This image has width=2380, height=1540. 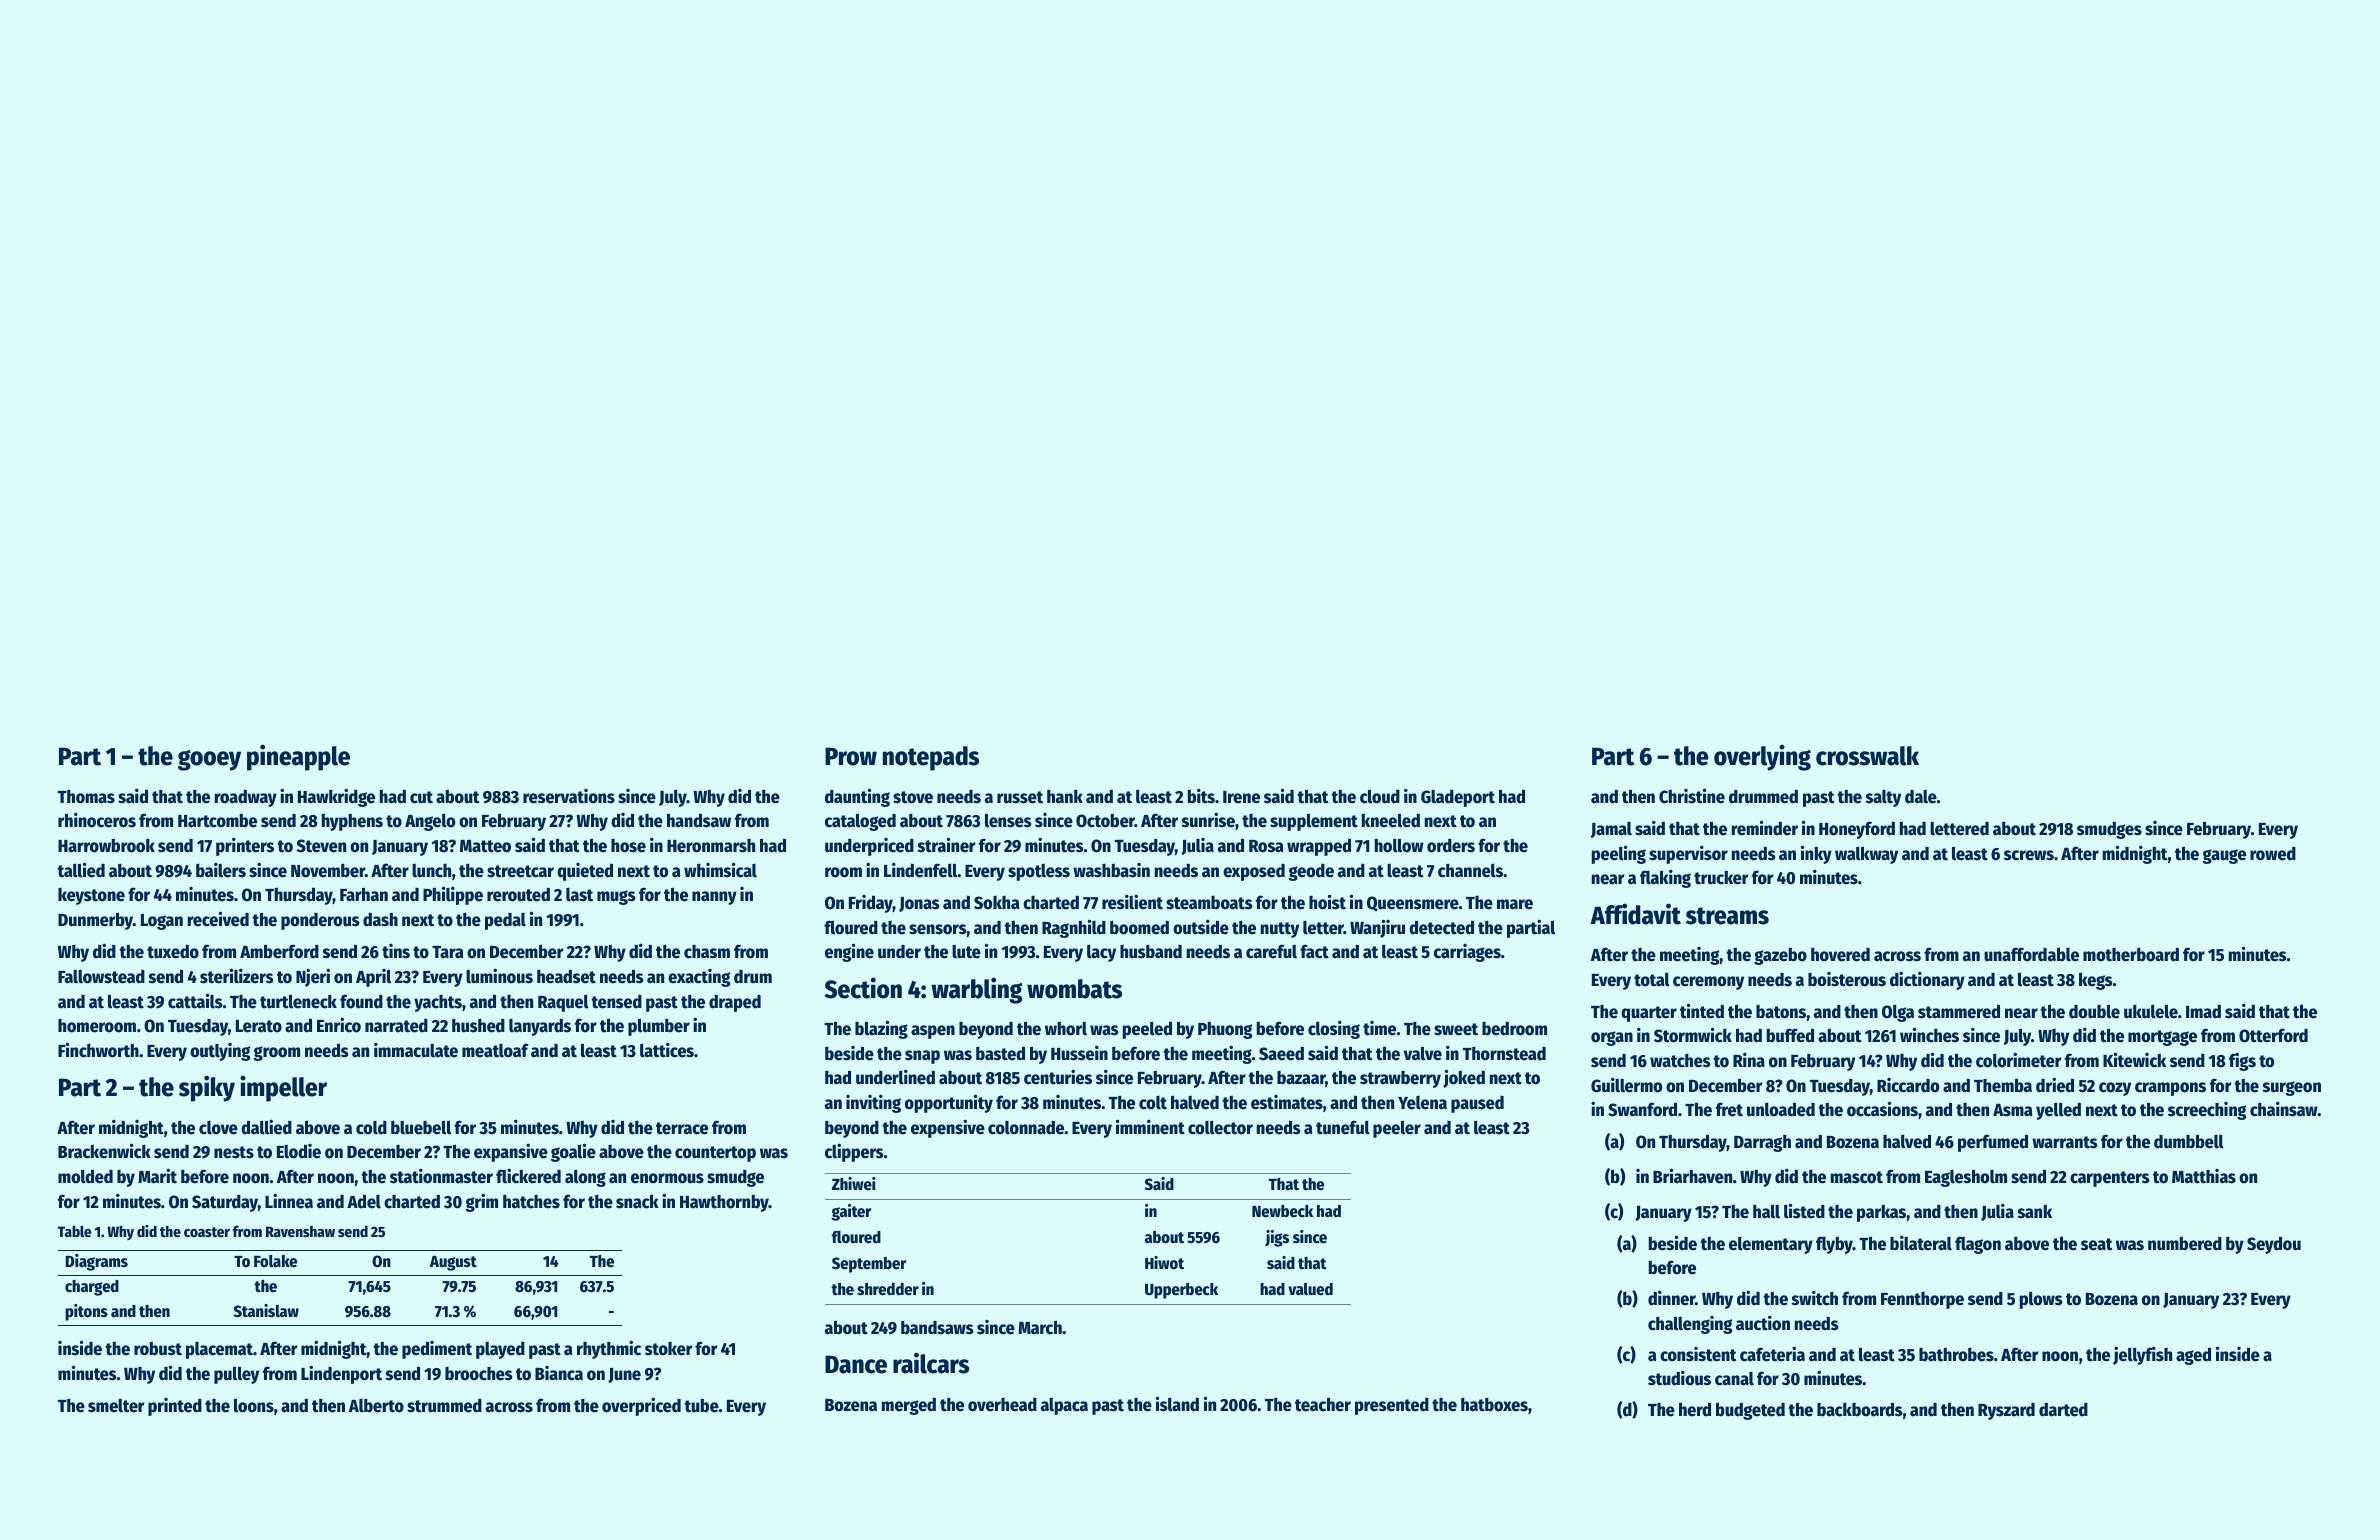 I want to click on Adel, so click(x=364, y=1201).
